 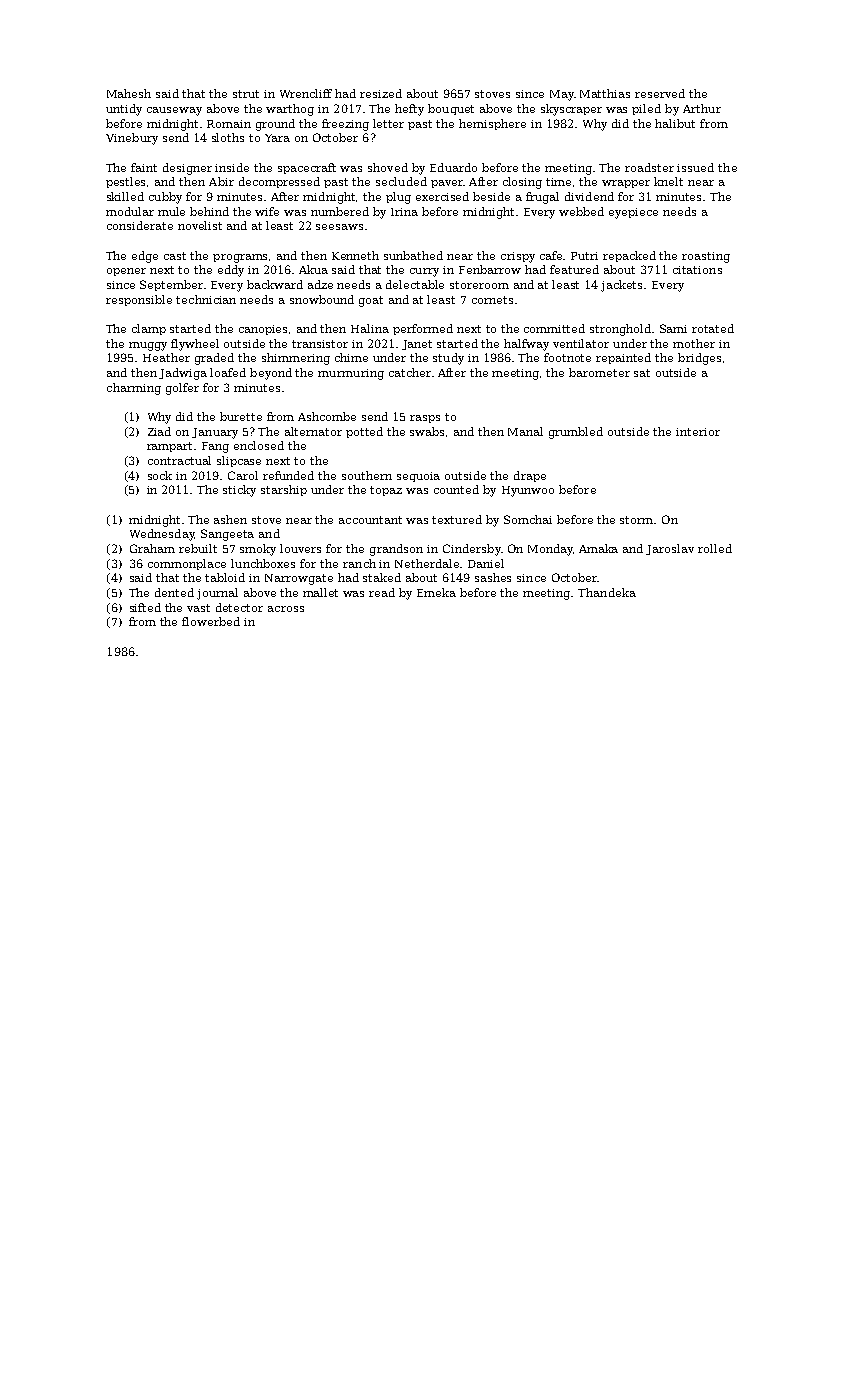 What do you see at coordinates (132, 139) in the screenshot?
I see `Vinebury` at bounding box center [132, 139].
